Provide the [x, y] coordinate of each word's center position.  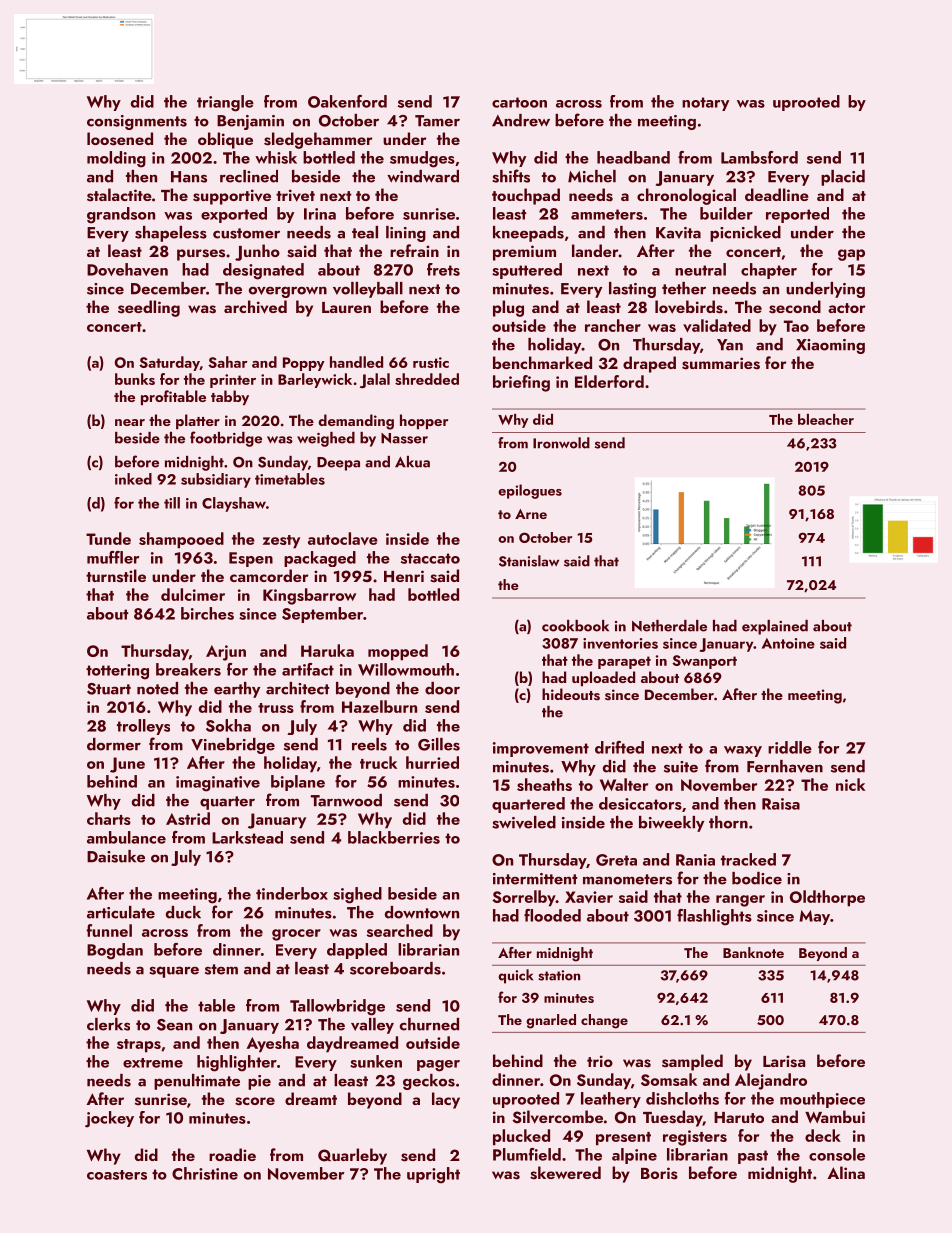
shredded [427, 379]
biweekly [671, 824]
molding [116, 159]
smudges [422, 159]
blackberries [394, 837]
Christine [205, 1173]
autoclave [343, 538]
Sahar [228, 362]
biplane [298, 783]
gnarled [551, 1021]
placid [843, 178]
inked [133, 479]
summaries [721, 363]
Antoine [788, 643]
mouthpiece [822, 1100]
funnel [109, 930]
